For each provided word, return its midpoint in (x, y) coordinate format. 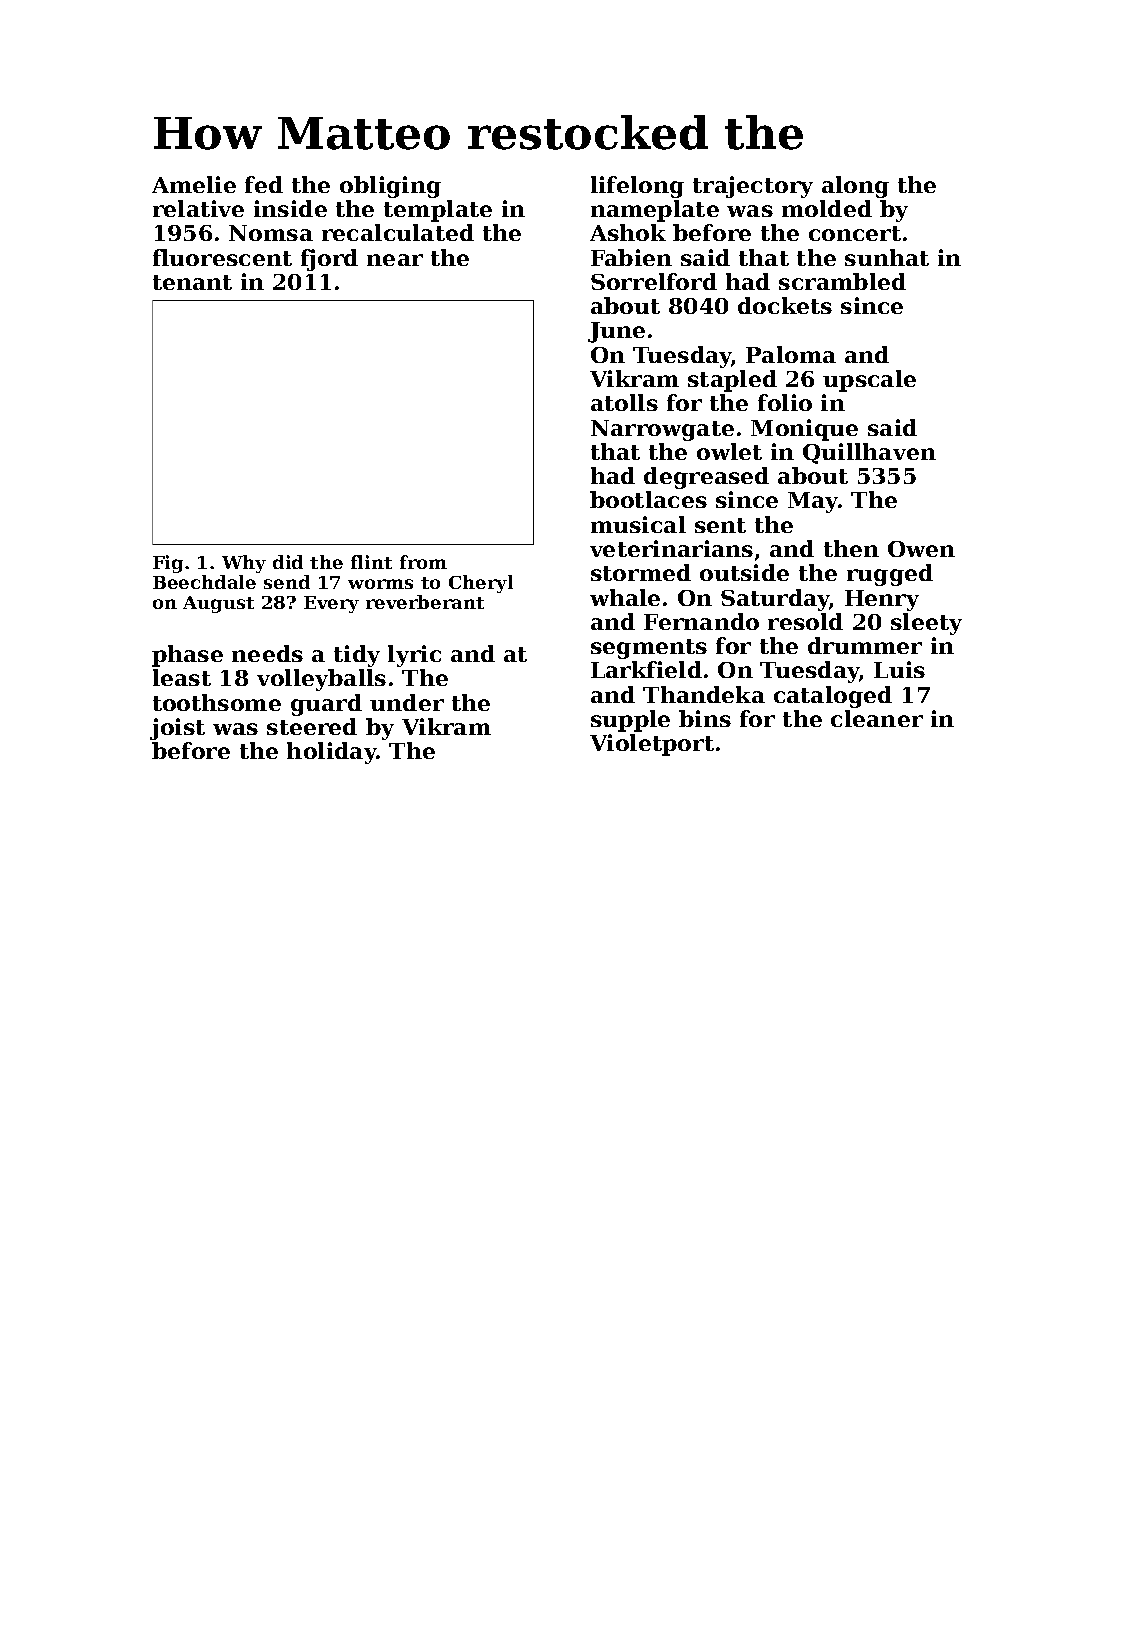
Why (244, 564)
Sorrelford (654, 281)
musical (638, 524)
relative (198, 208)
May (813, 502)
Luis (899, 669)
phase (187, 656)
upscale (869, 381)
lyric (414, 656)
